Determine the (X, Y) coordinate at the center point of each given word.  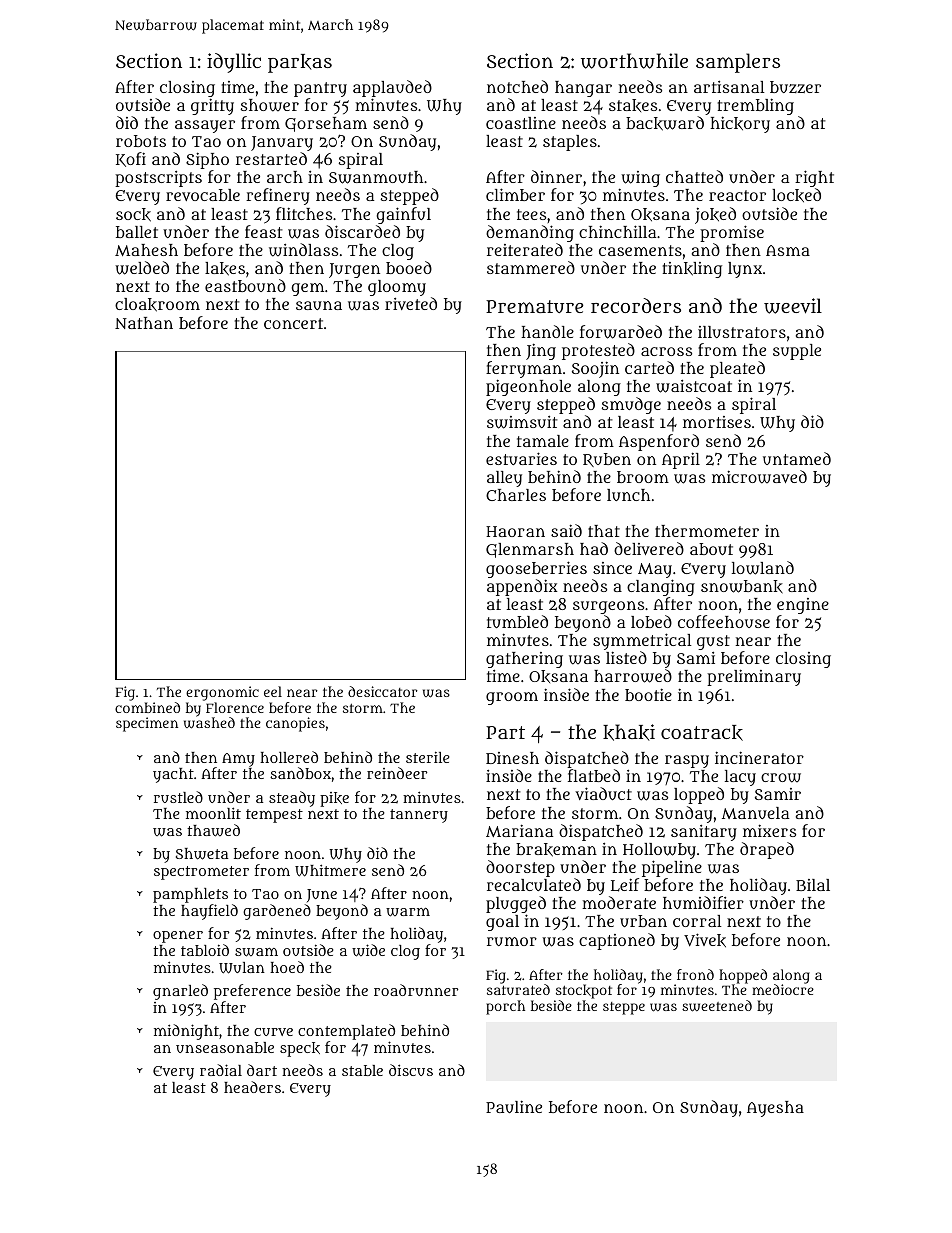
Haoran (515, 531)
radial (221, 1070)
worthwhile (634, 61)
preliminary (754, 677)
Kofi (131, 159)
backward (665, 123)
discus (411, 1070)
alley (504, 479)
